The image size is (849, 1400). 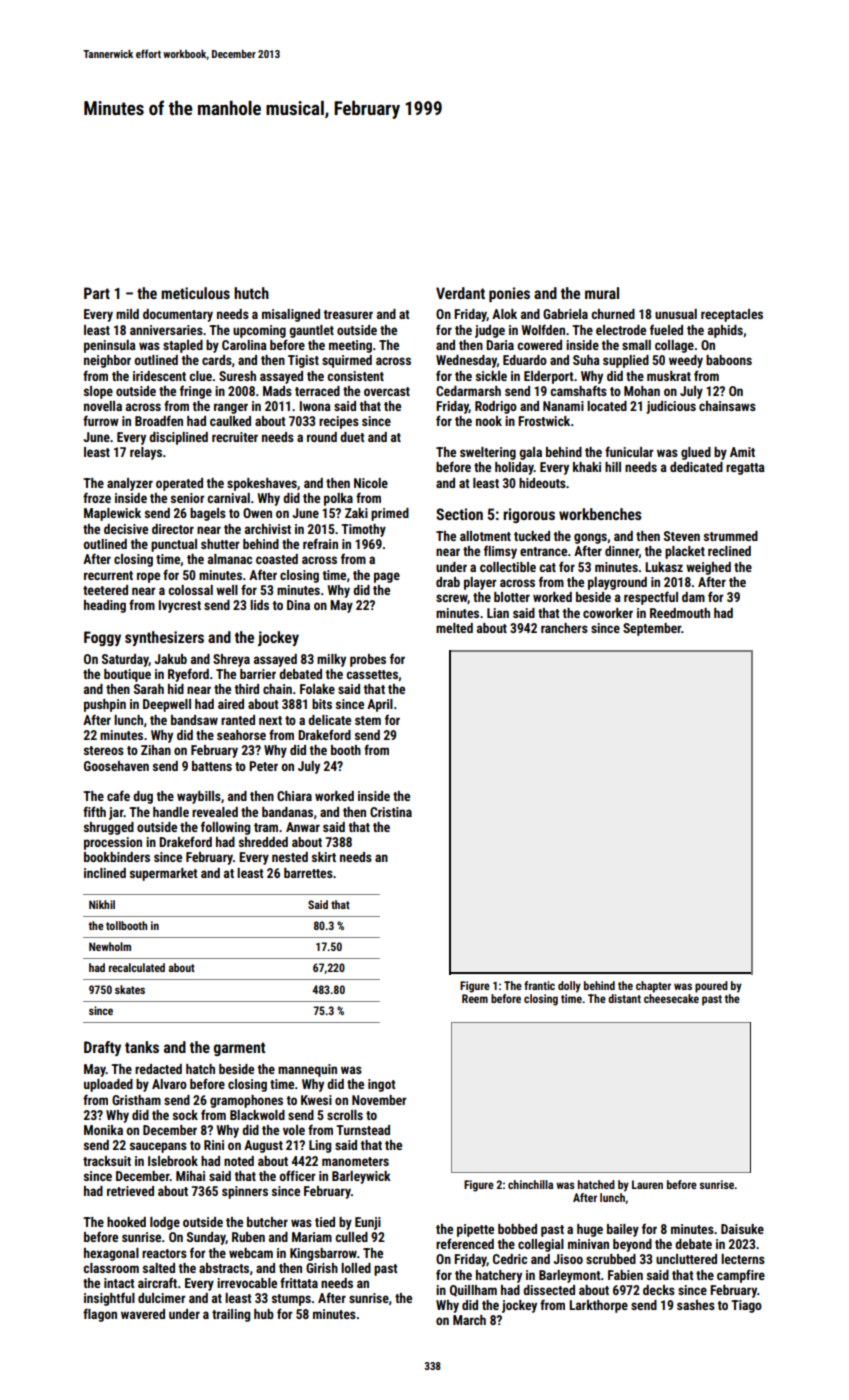 What do you see at coordinates (263, 766) in the page?
I see `Peter` at bounding box center [263, 766].
